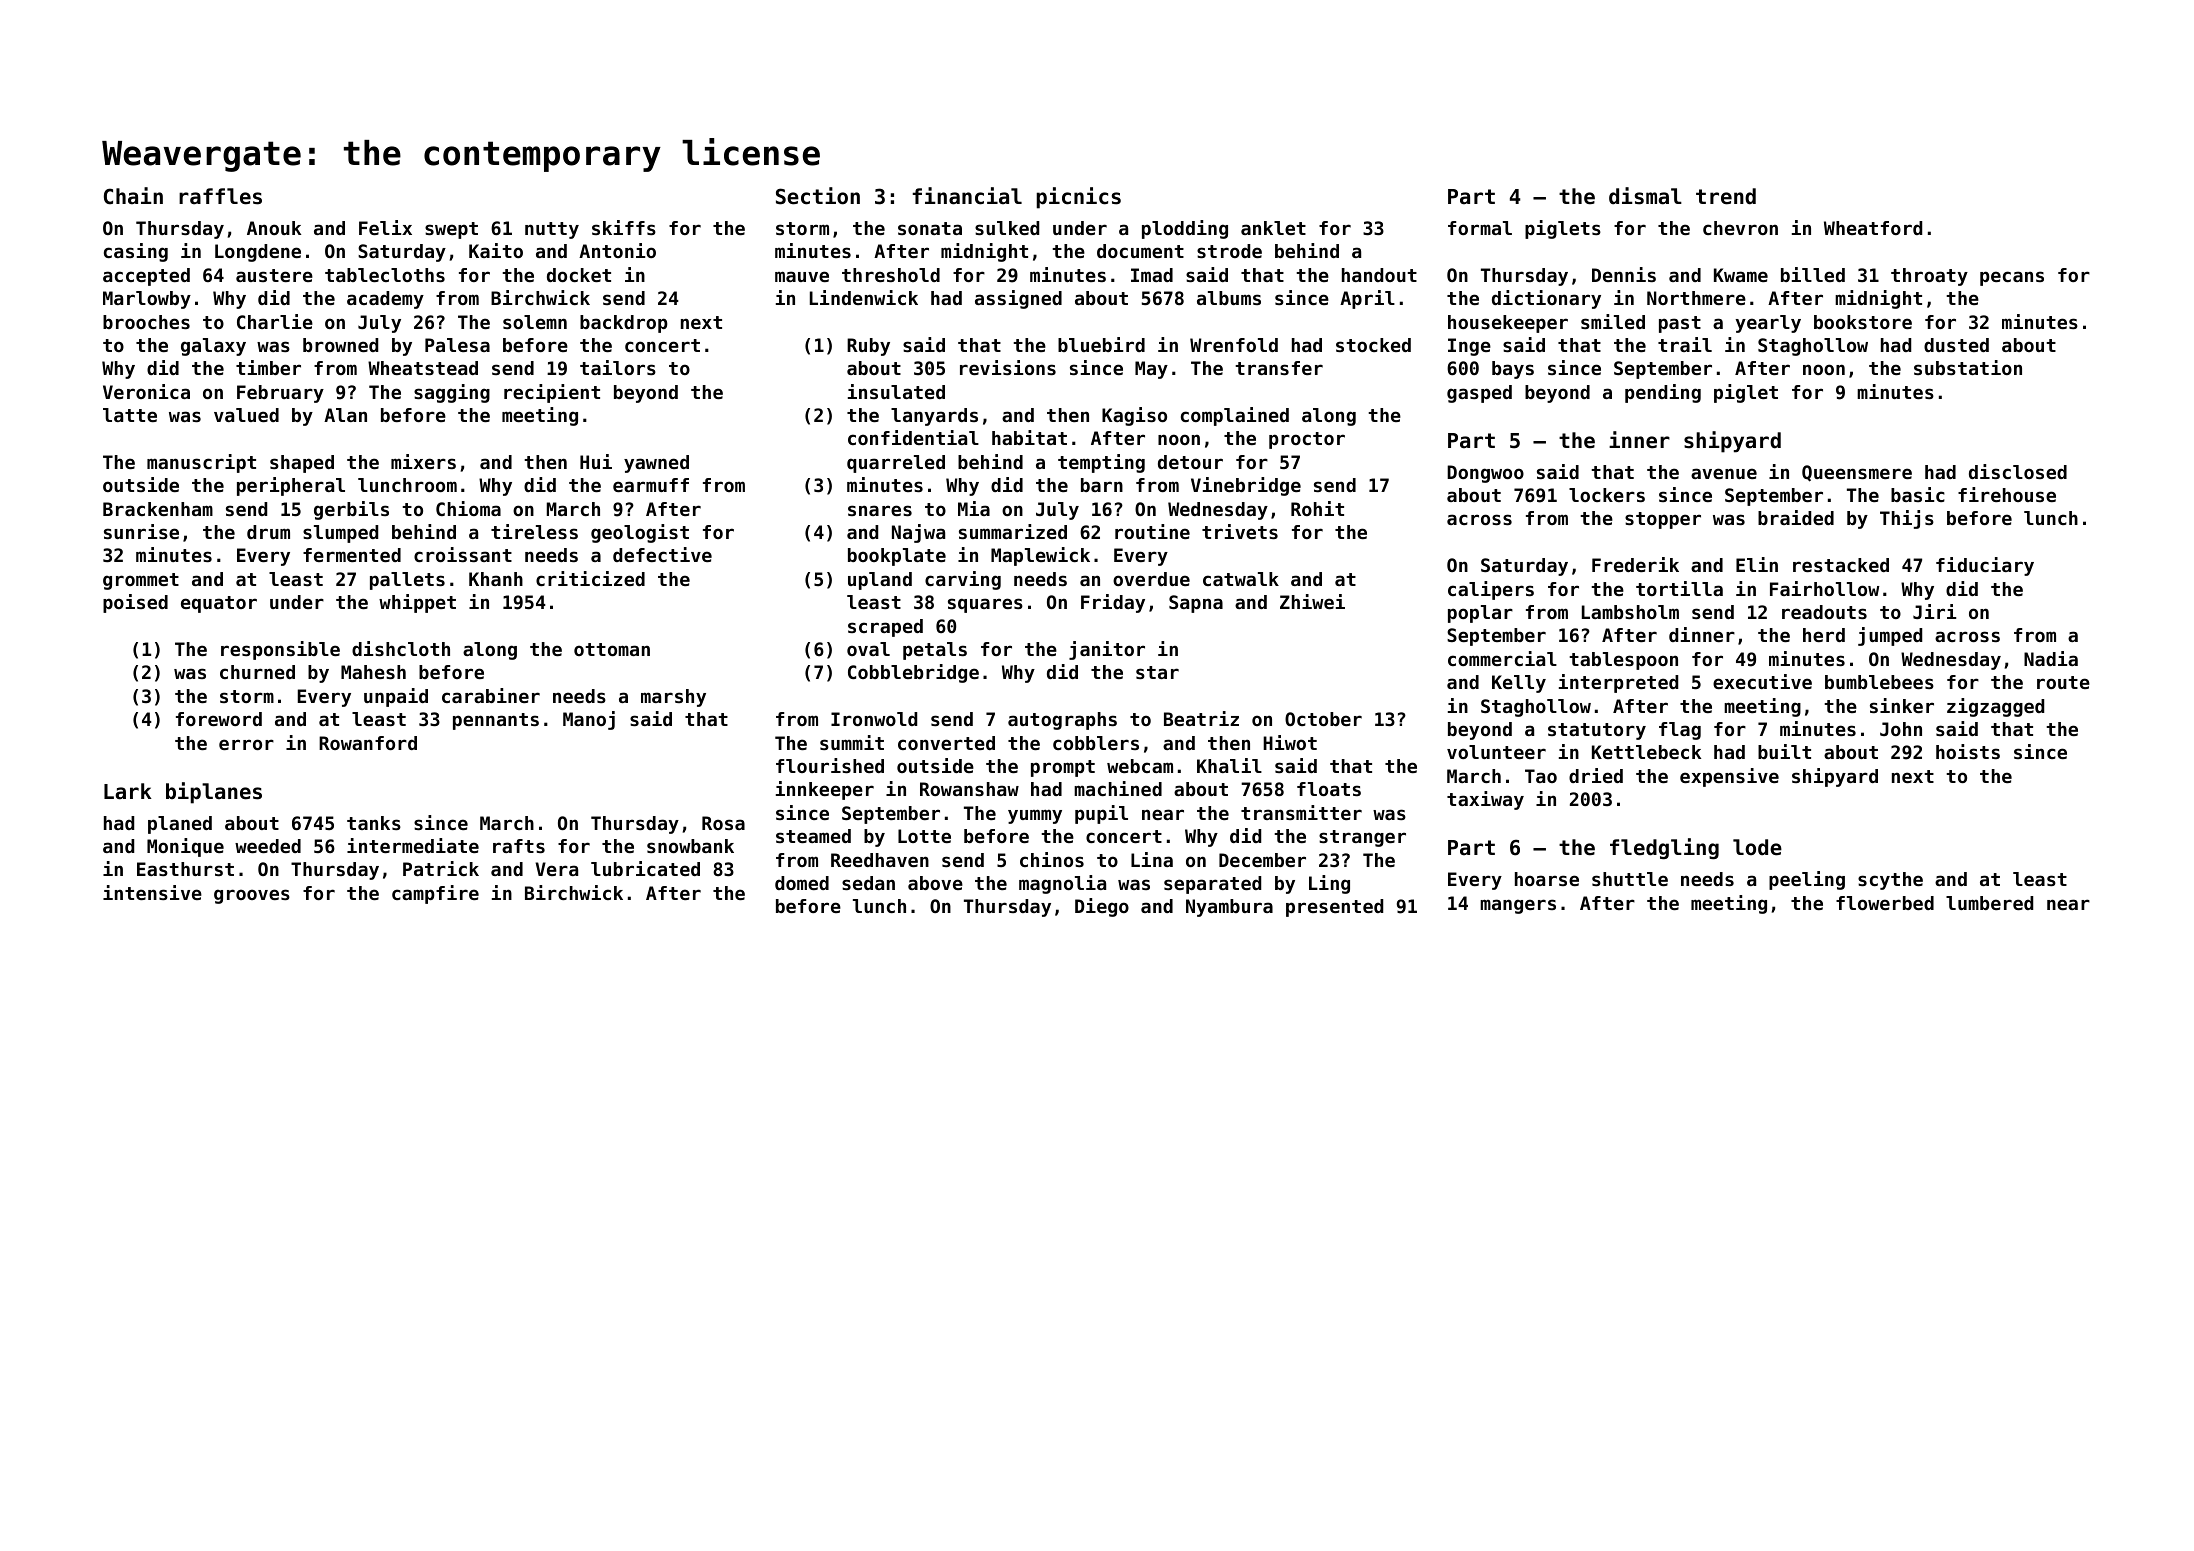  What do you see at coordinates (220, 196) in the screenshot?
I see `raffles` at bounding box center [220, 196].
